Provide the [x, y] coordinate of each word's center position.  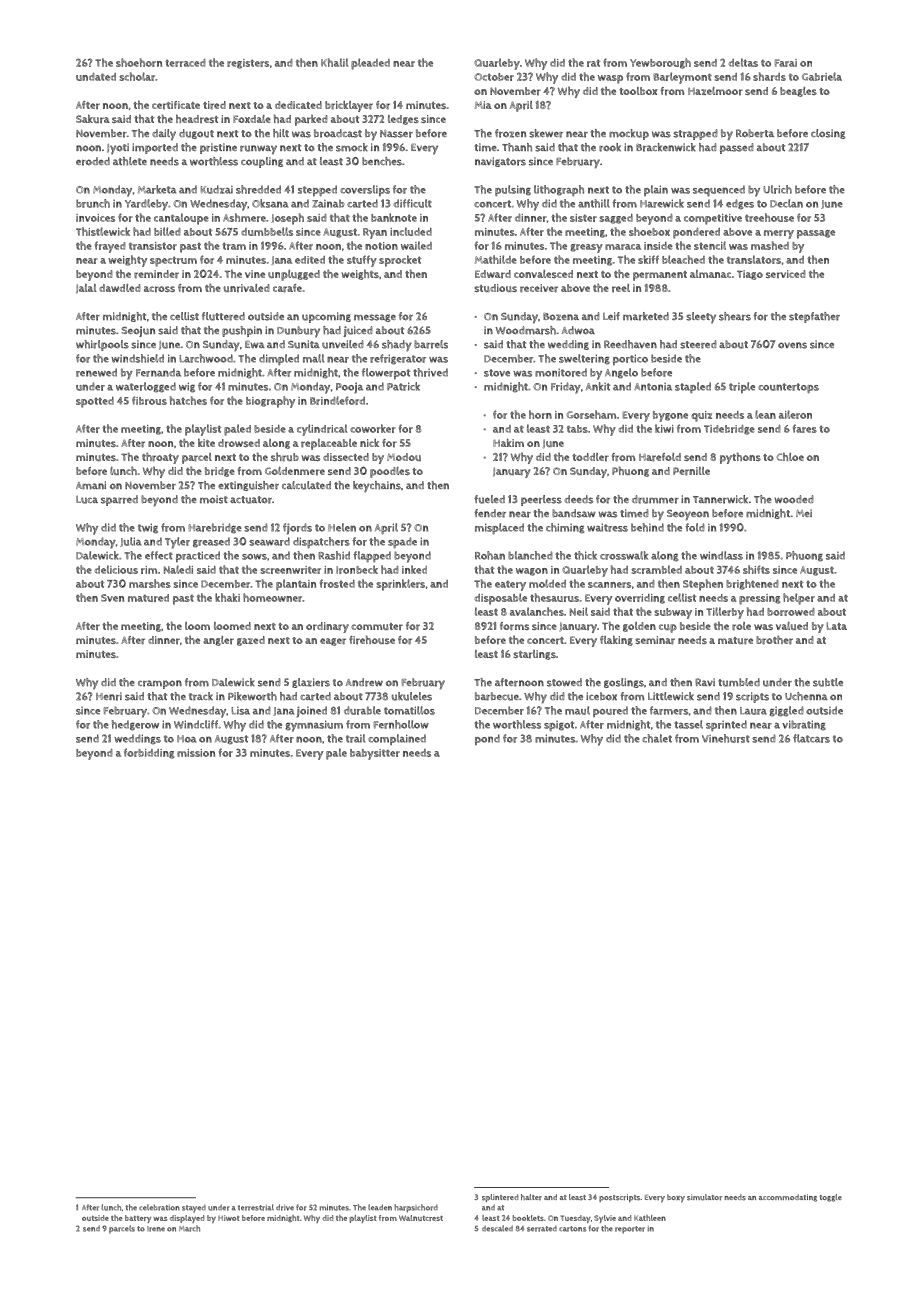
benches [382, 161]
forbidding [149, 753]
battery [138, 1219]
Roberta [755, 133]
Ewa [255, 344]
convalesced [543, 274]
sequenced [719, 190]
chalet [657, 738]
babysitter [375, 754]
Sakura [93, 119]
